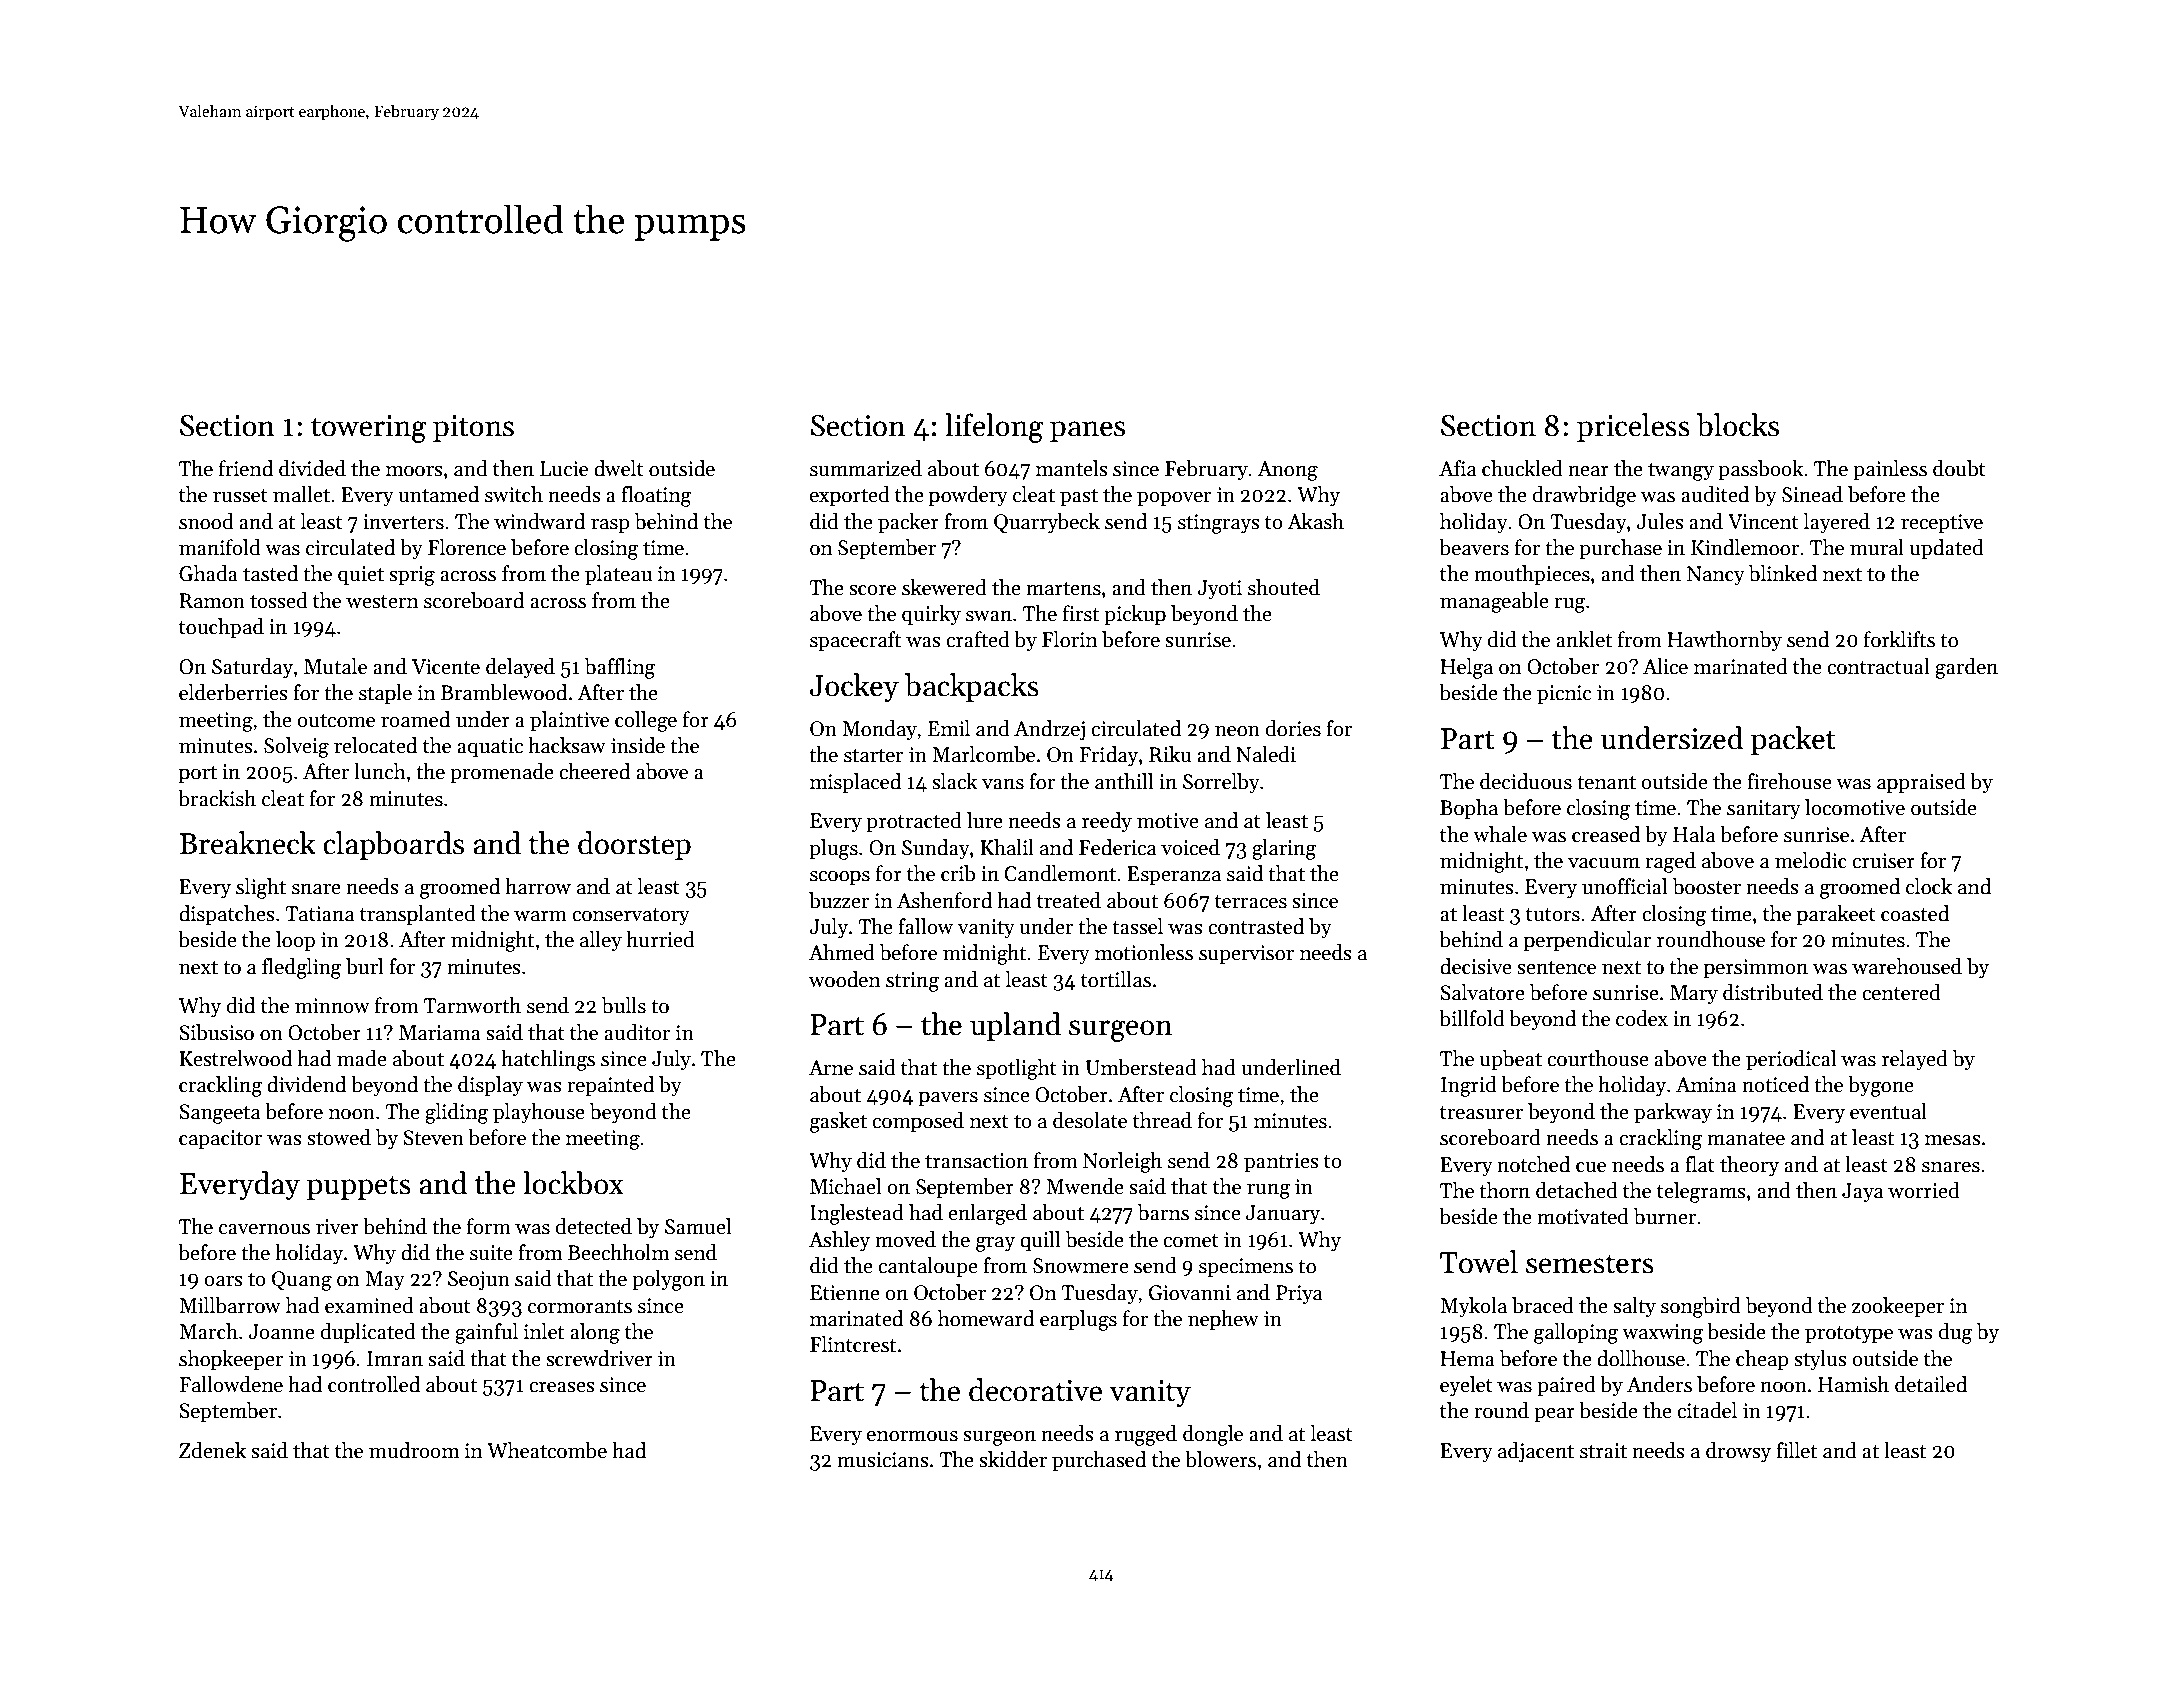 This screenshot has height=1683, width=2178. Describe the element at coordinates (544, 1331) in the screenshot. I see `inlet` at that location.
